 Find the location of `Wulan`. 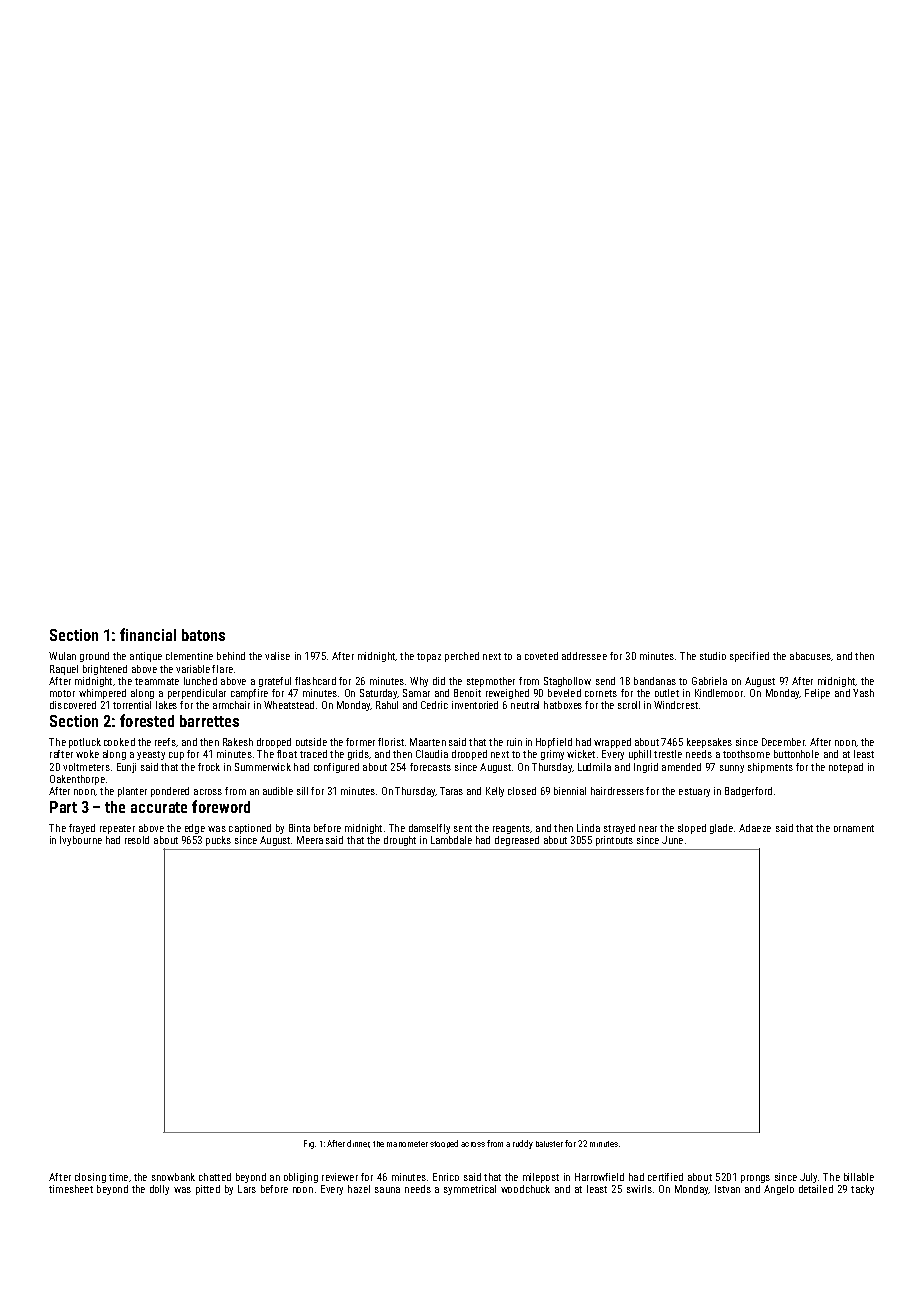

Wulan is located at coordinates (62, 656).
